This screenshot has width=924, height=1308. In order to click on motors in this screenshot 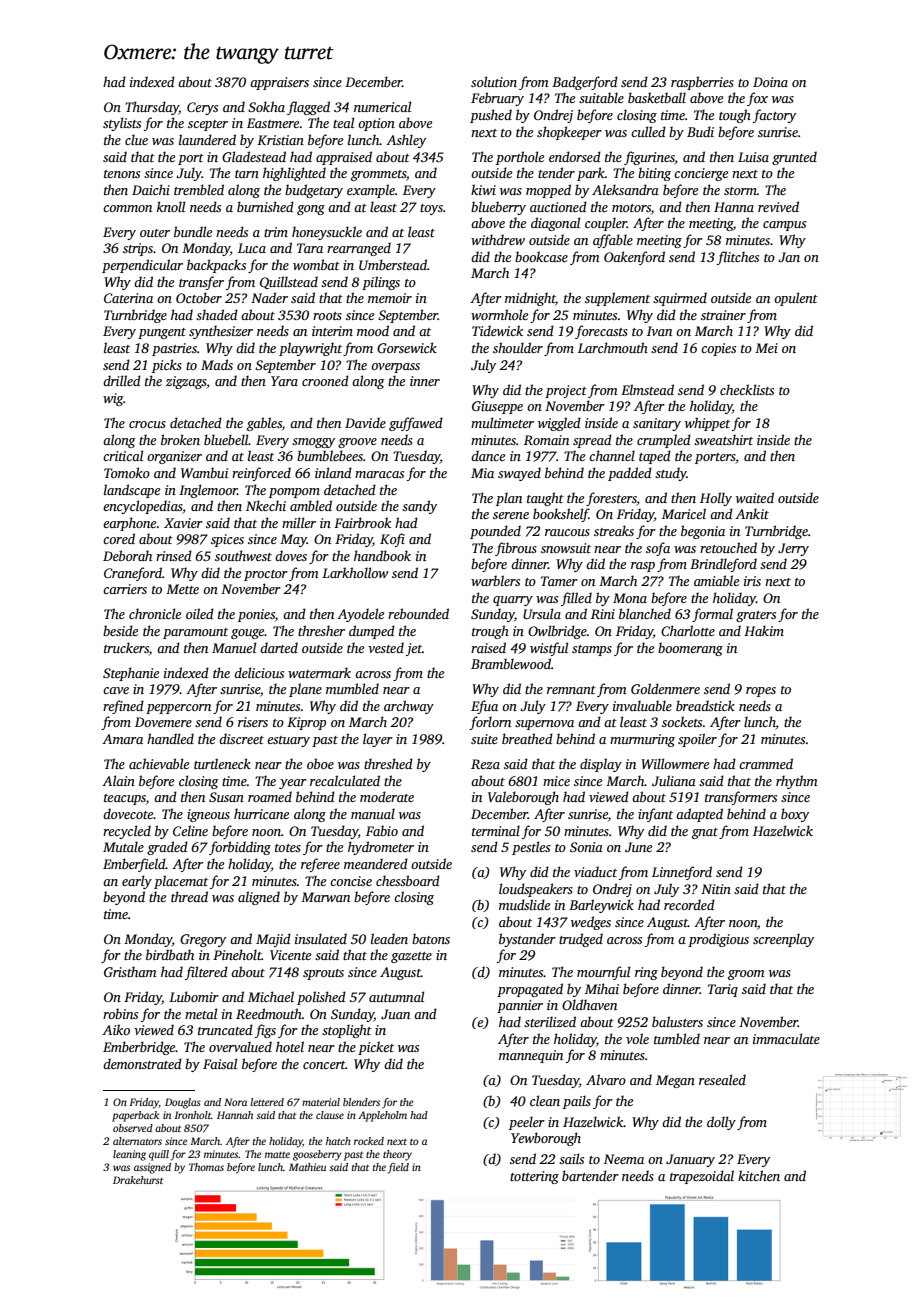, I will do `click(631, 208)`.
